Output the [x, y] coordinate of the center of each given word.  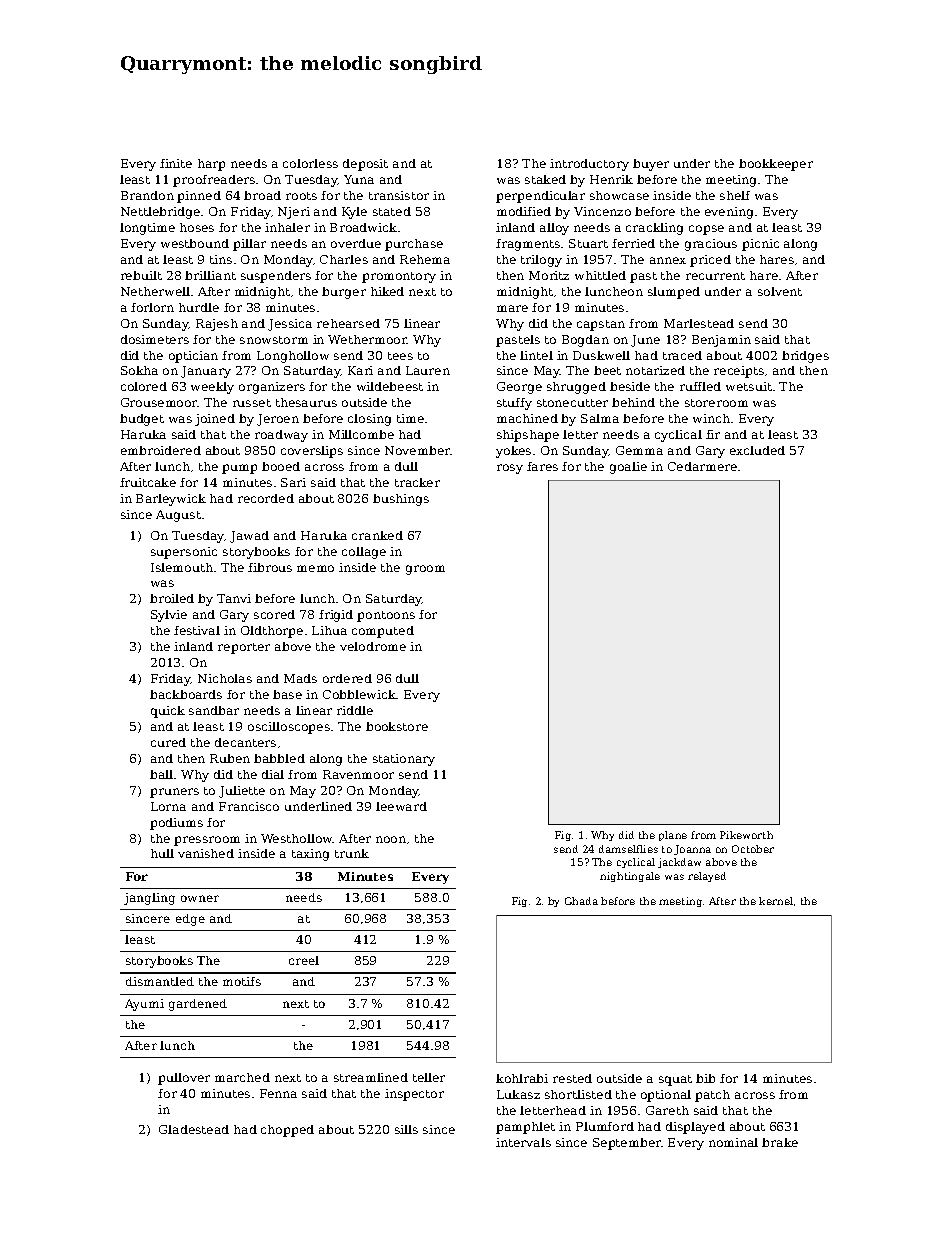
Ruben [230, 758]
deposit [365, 165]
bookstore [397, 726]
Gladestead [194, 1129]
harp [211, 165]
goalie [628, 468]
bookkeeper [776, 165]
